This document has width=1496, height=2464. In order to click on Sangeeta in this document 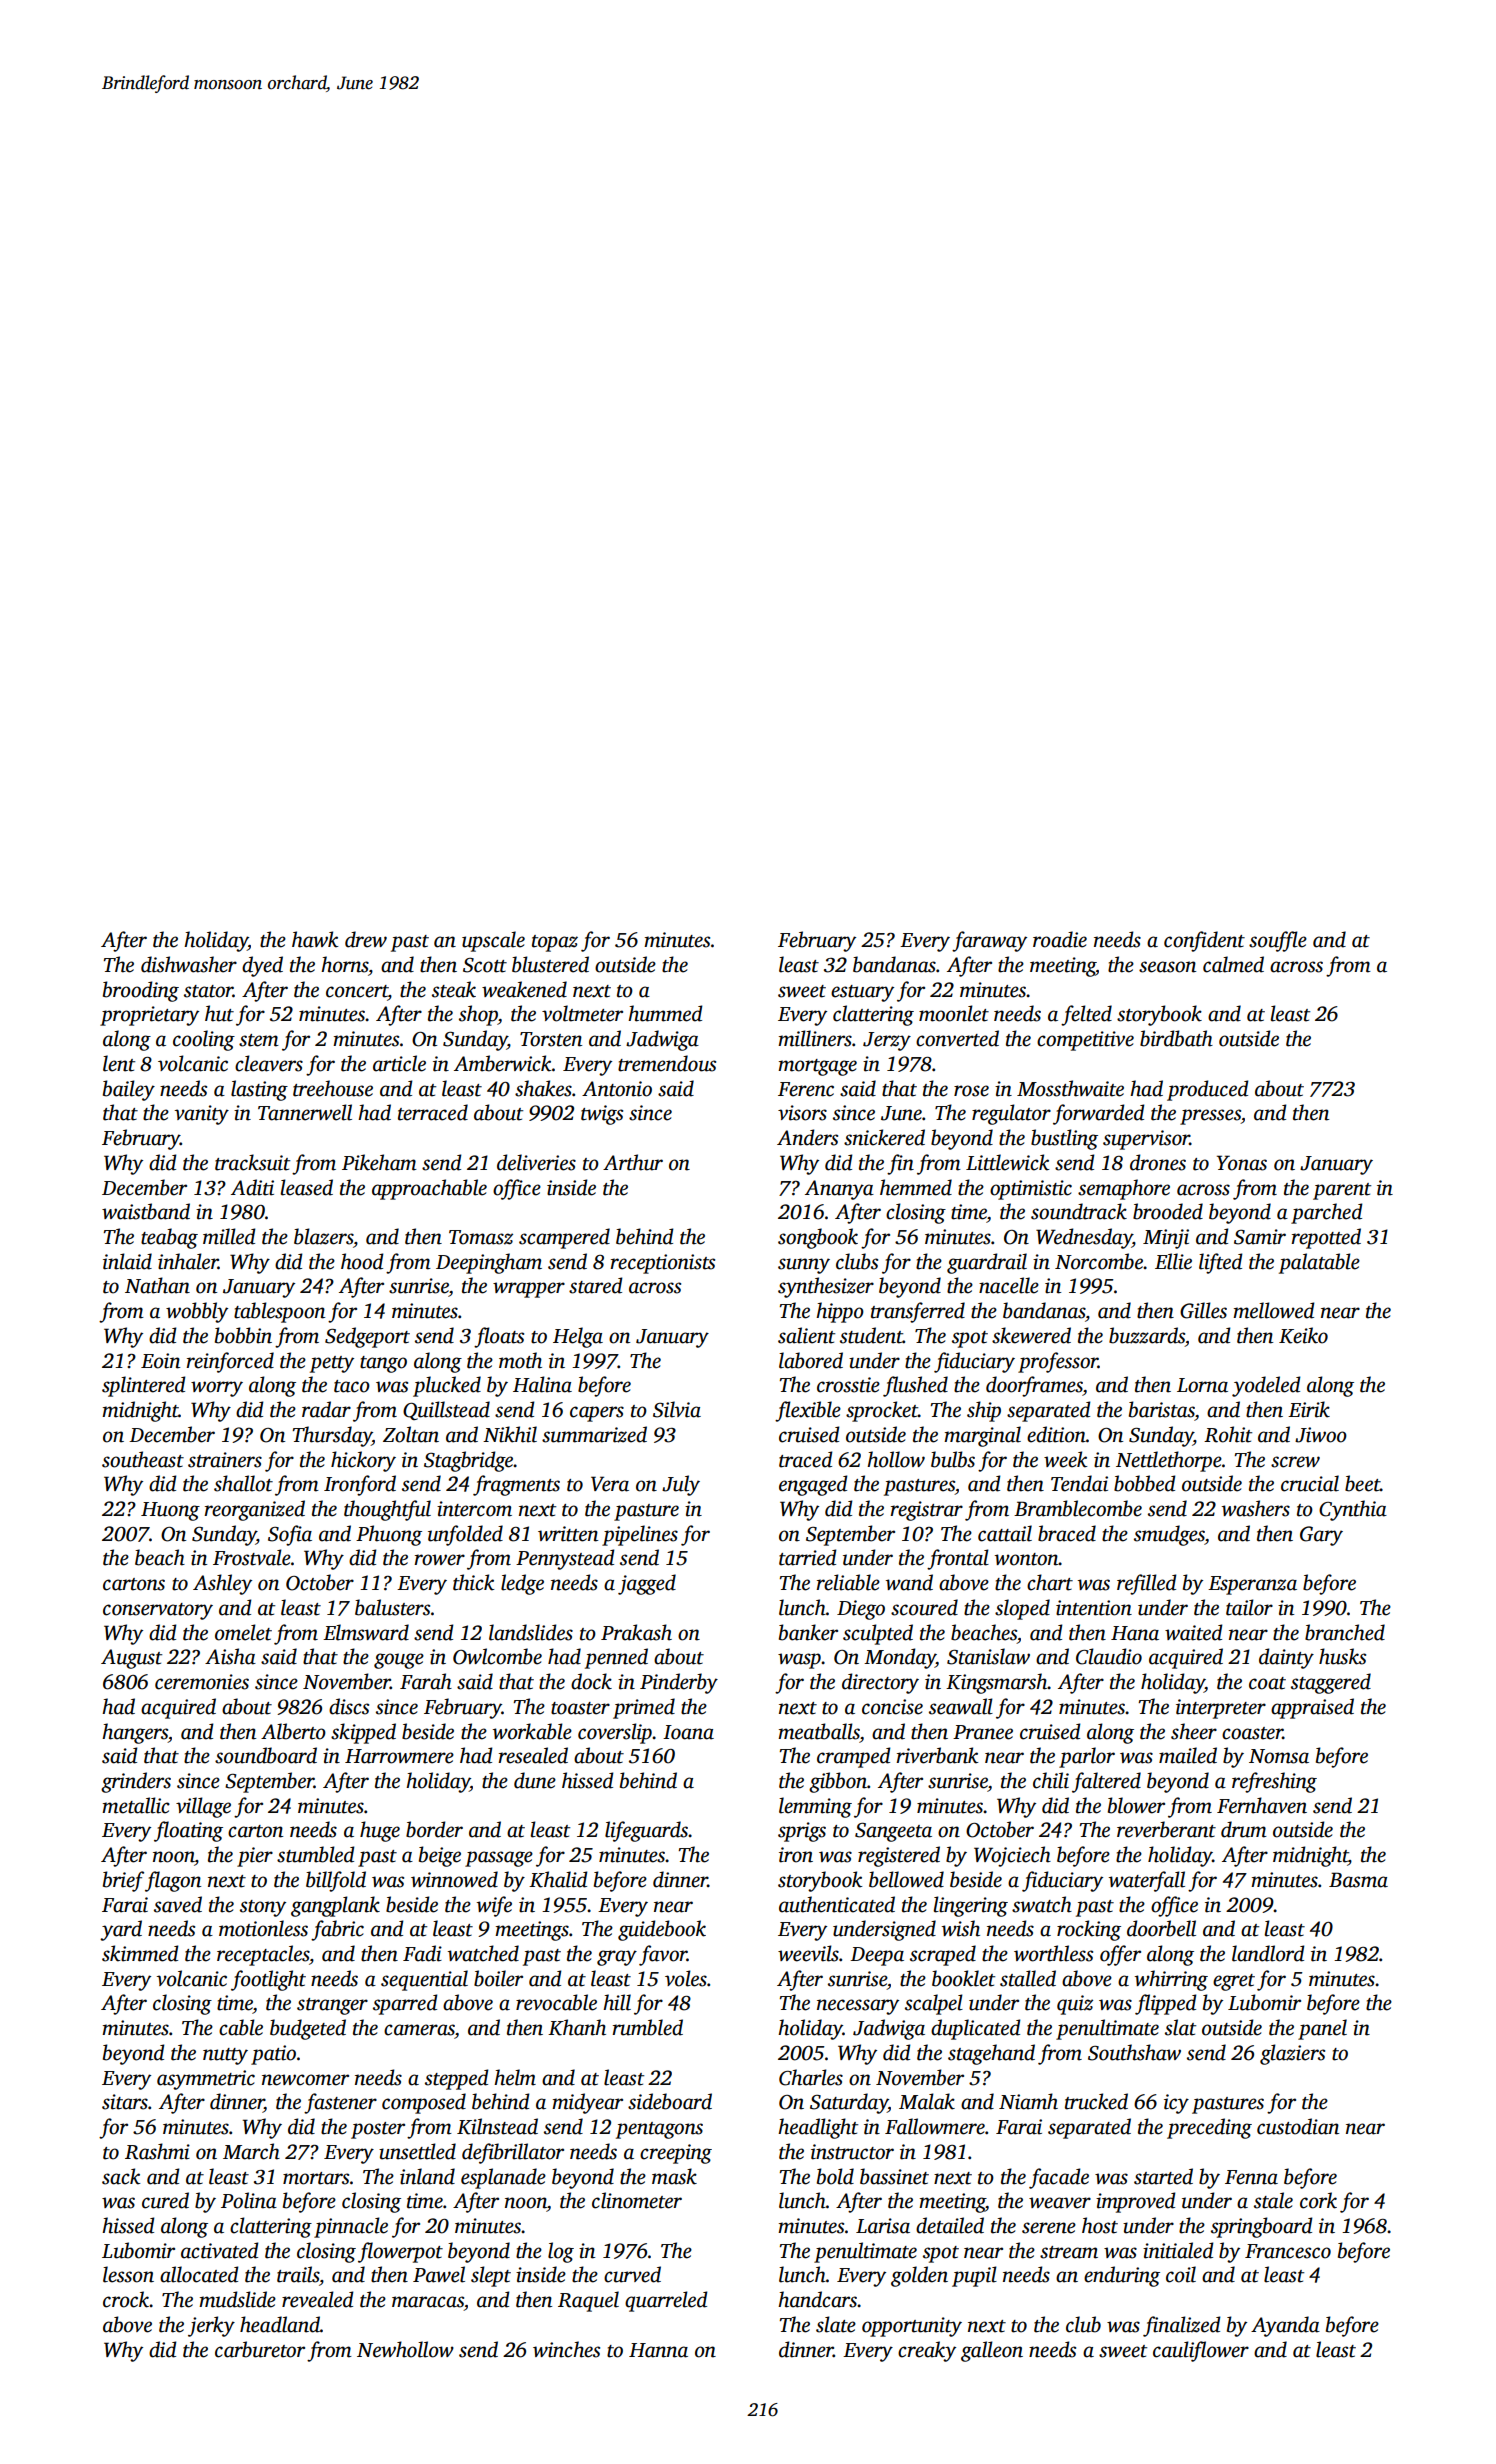, I will do `click(893, 1832)`.
